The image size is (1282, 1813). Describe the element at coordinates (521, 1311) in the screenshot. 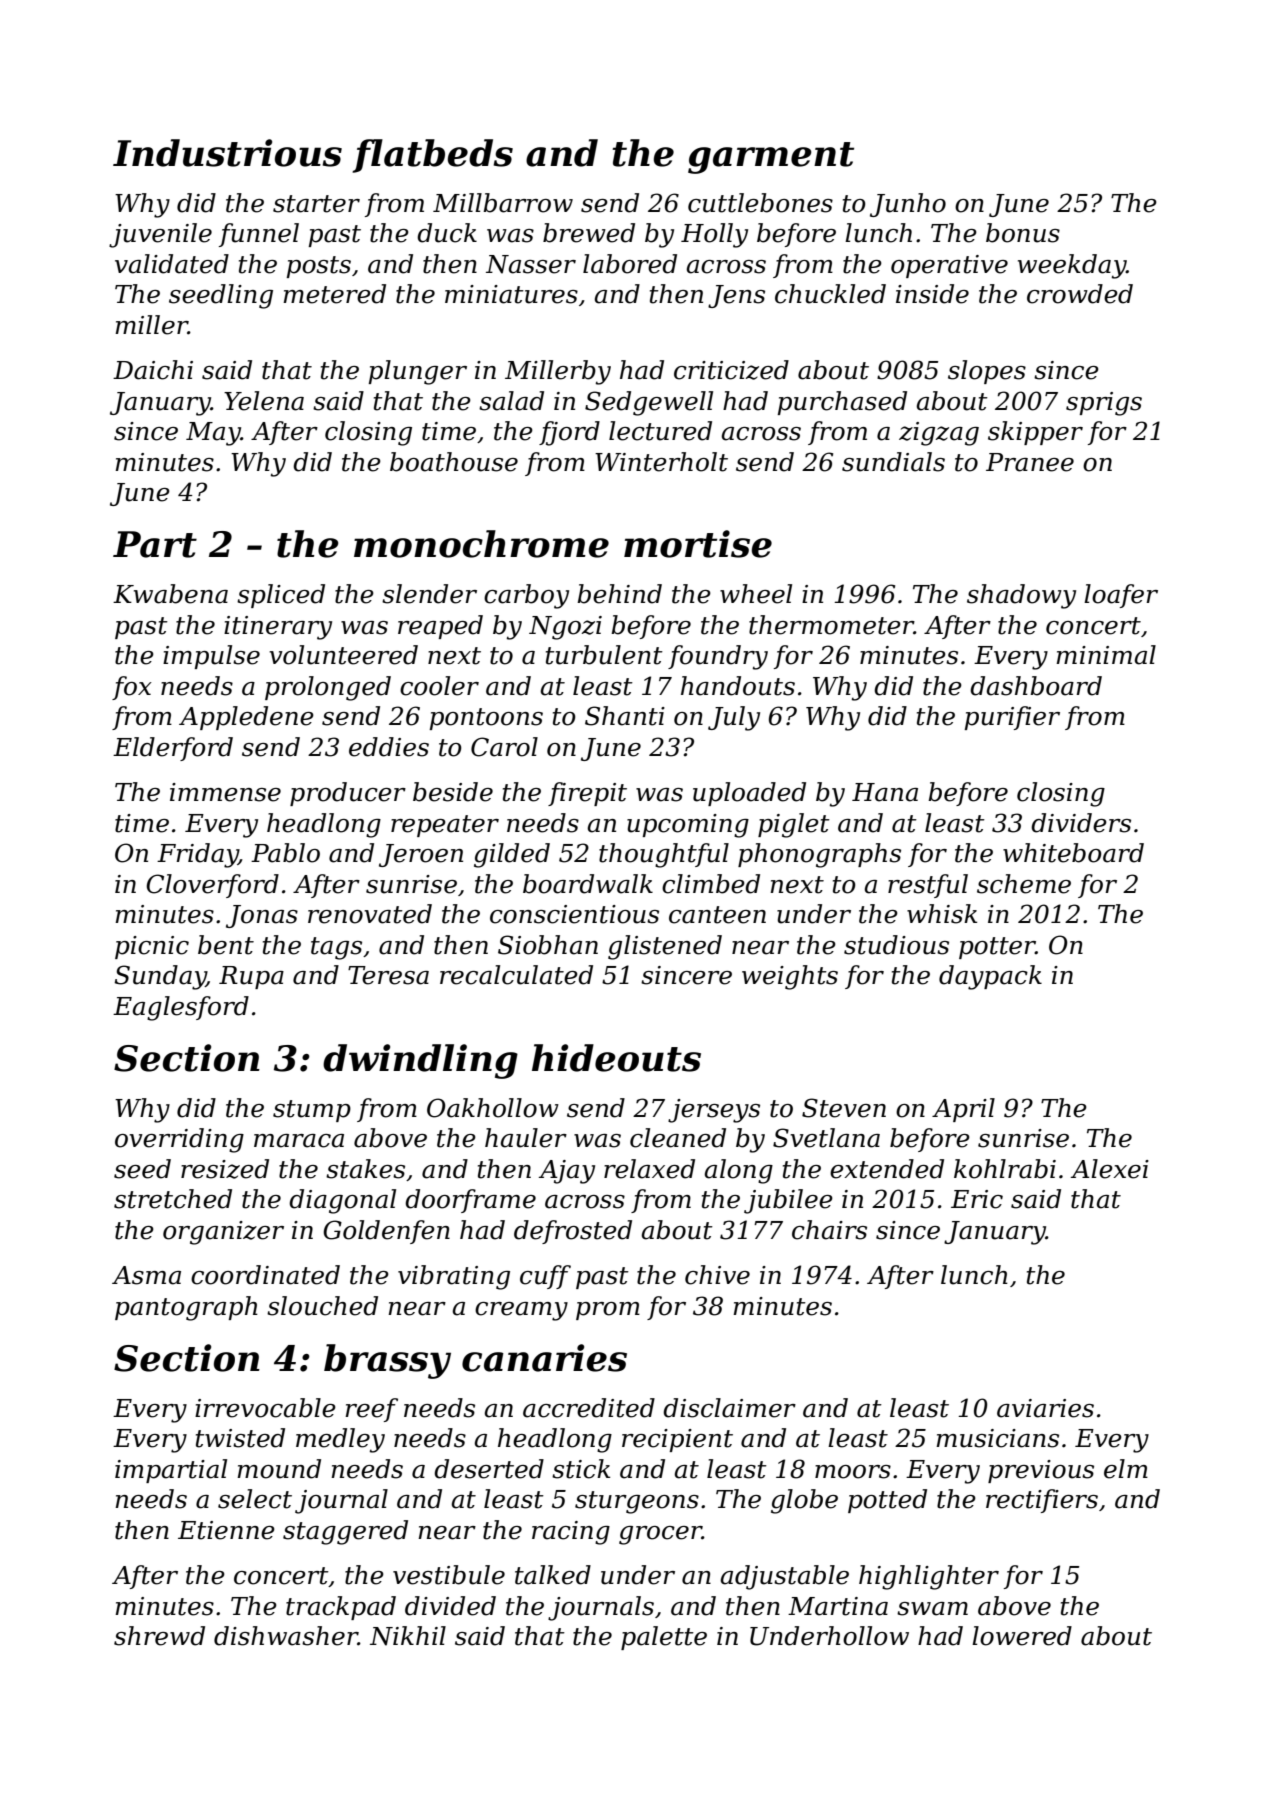

I see `creamy` at that location.
